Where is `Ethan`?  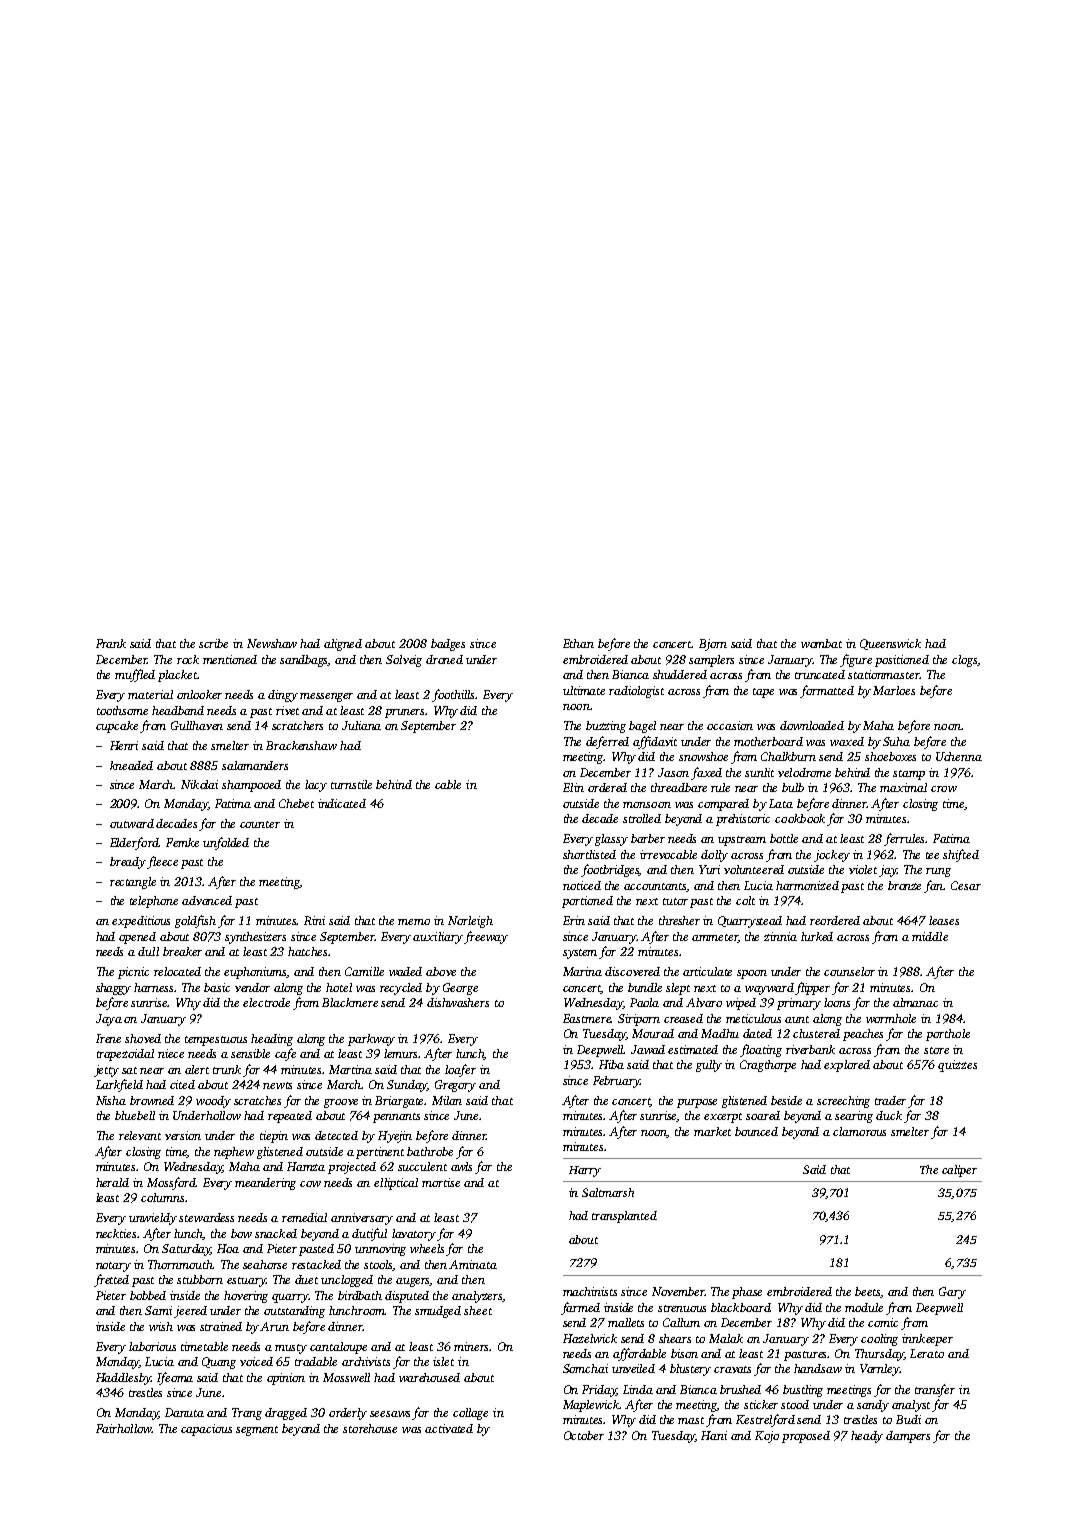
Ethan is located at coordinates (578, 643).
